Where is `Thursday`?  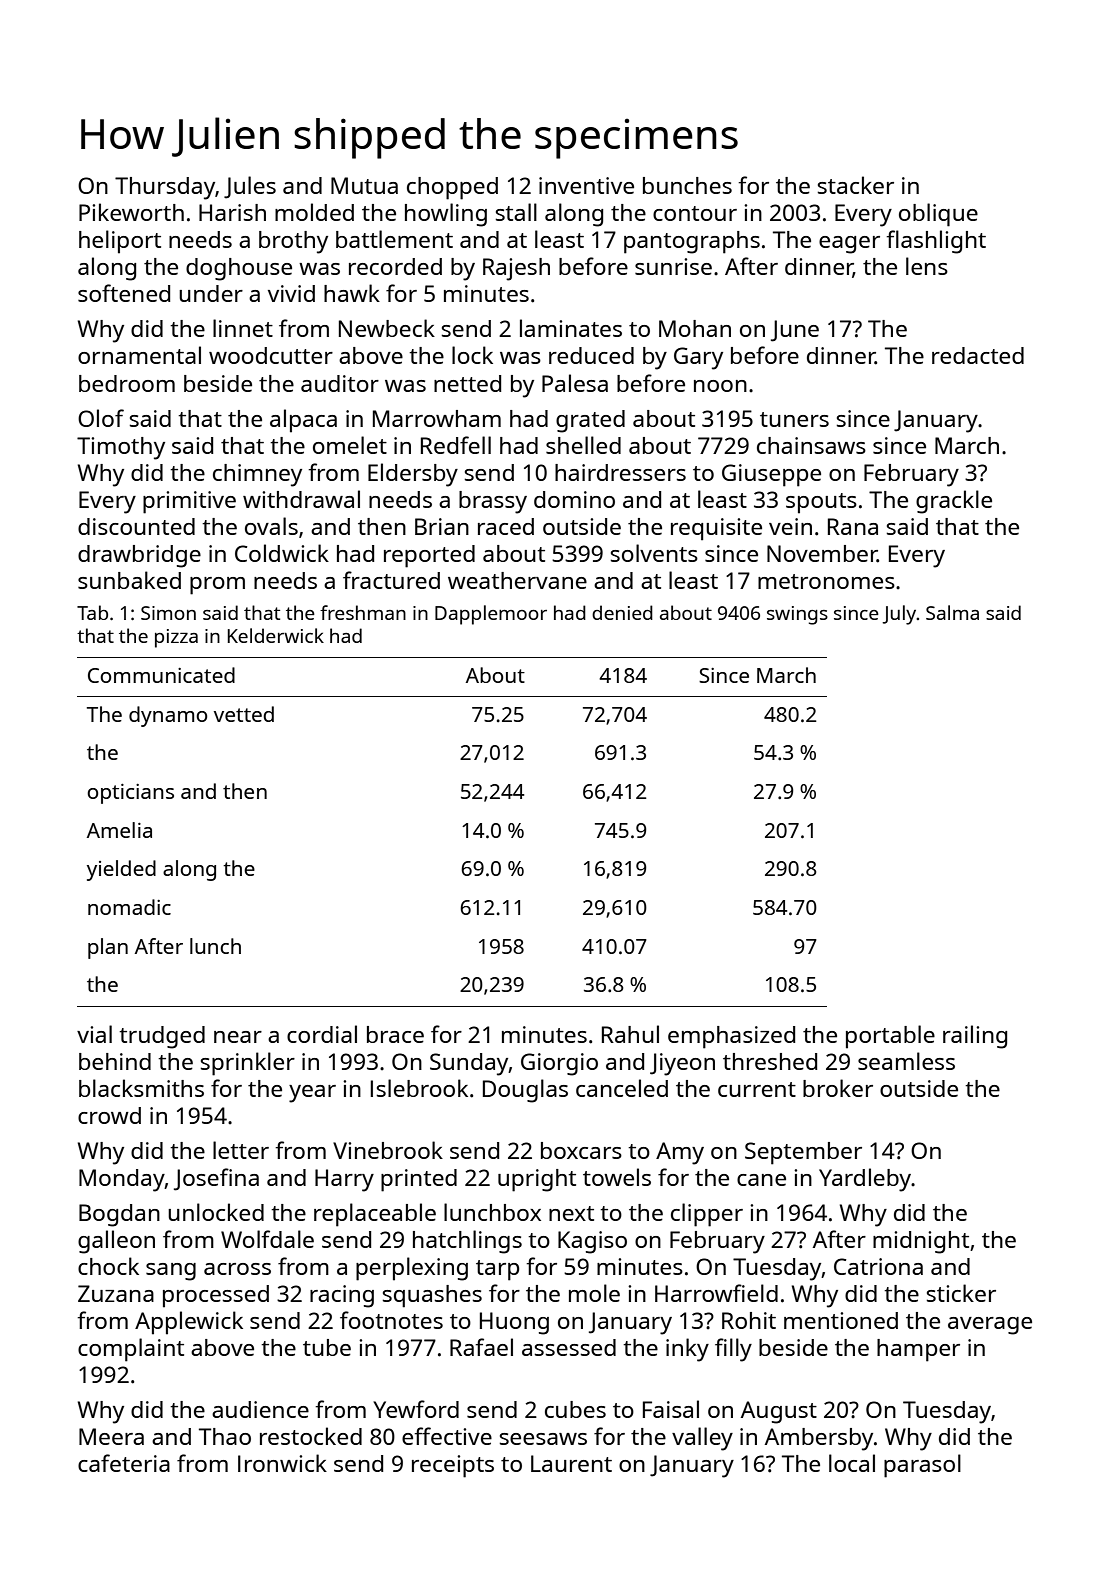 Thursday is located at coordinates (165, 188).
